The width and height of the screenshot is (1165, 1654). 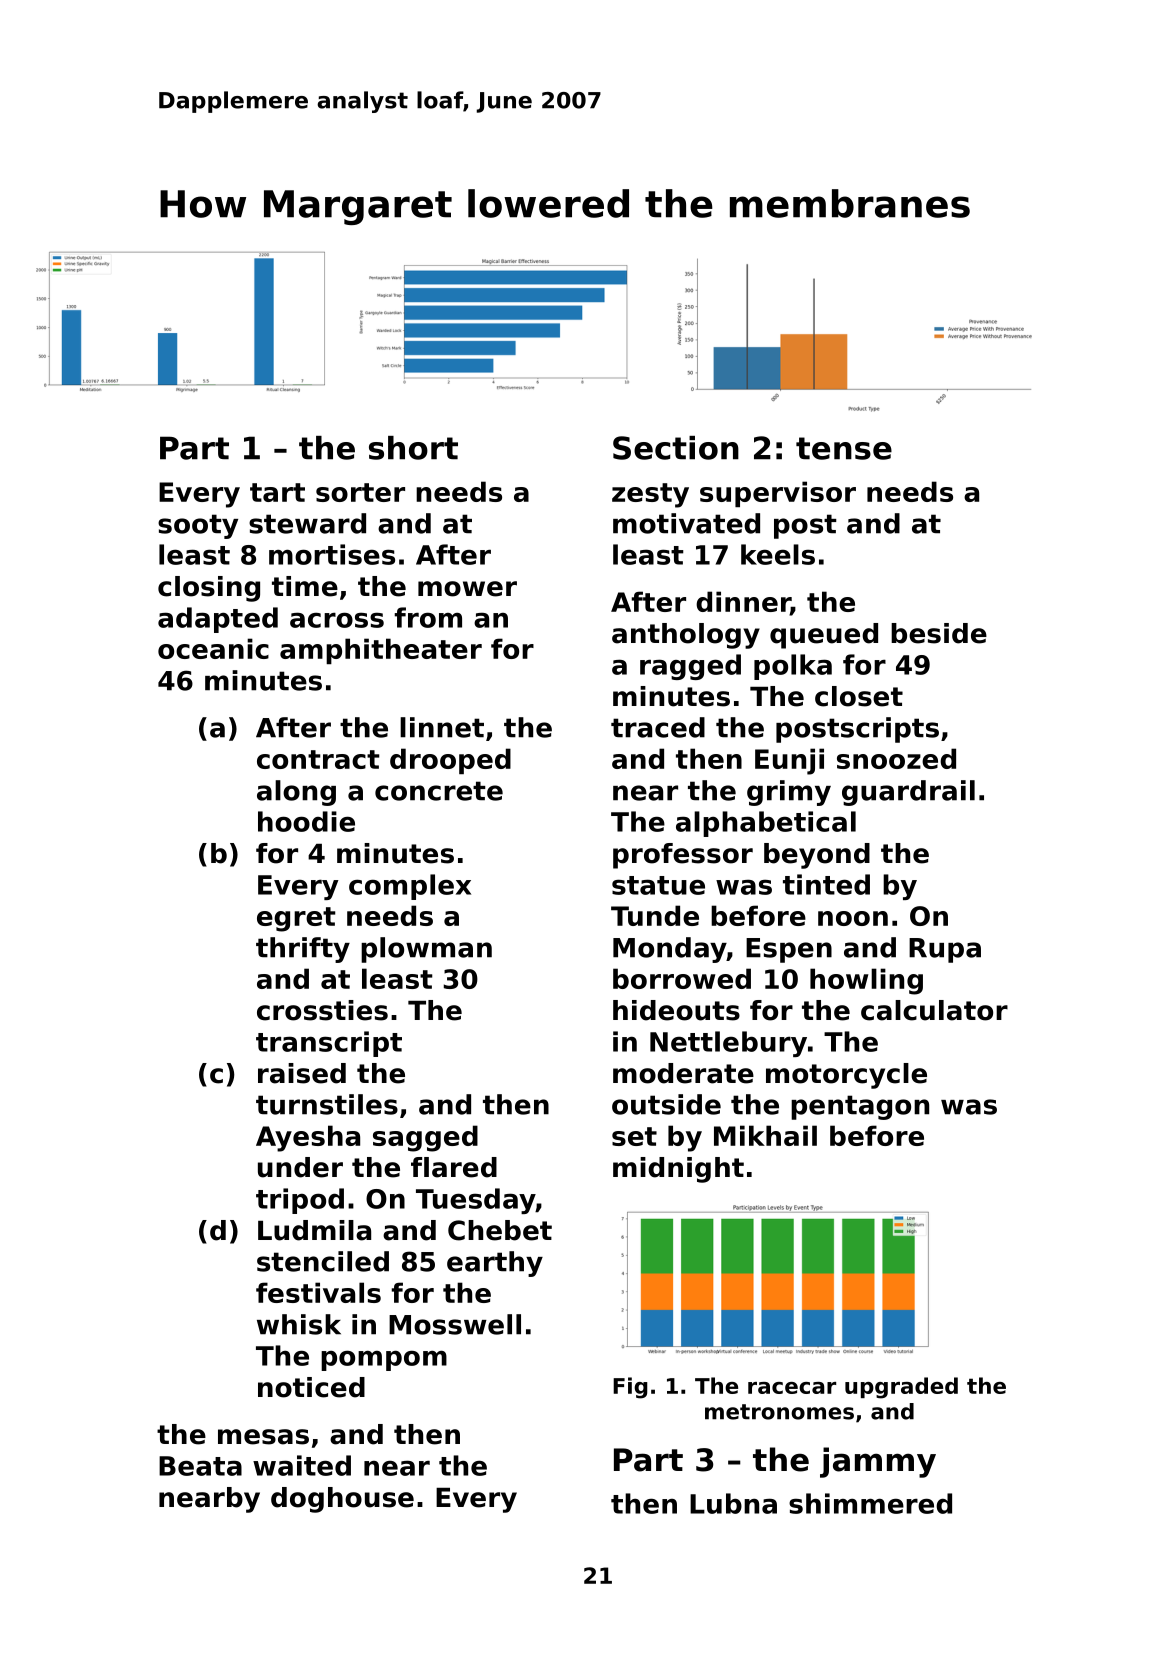 I want to click on raised, so click(x=302, y=1073).
